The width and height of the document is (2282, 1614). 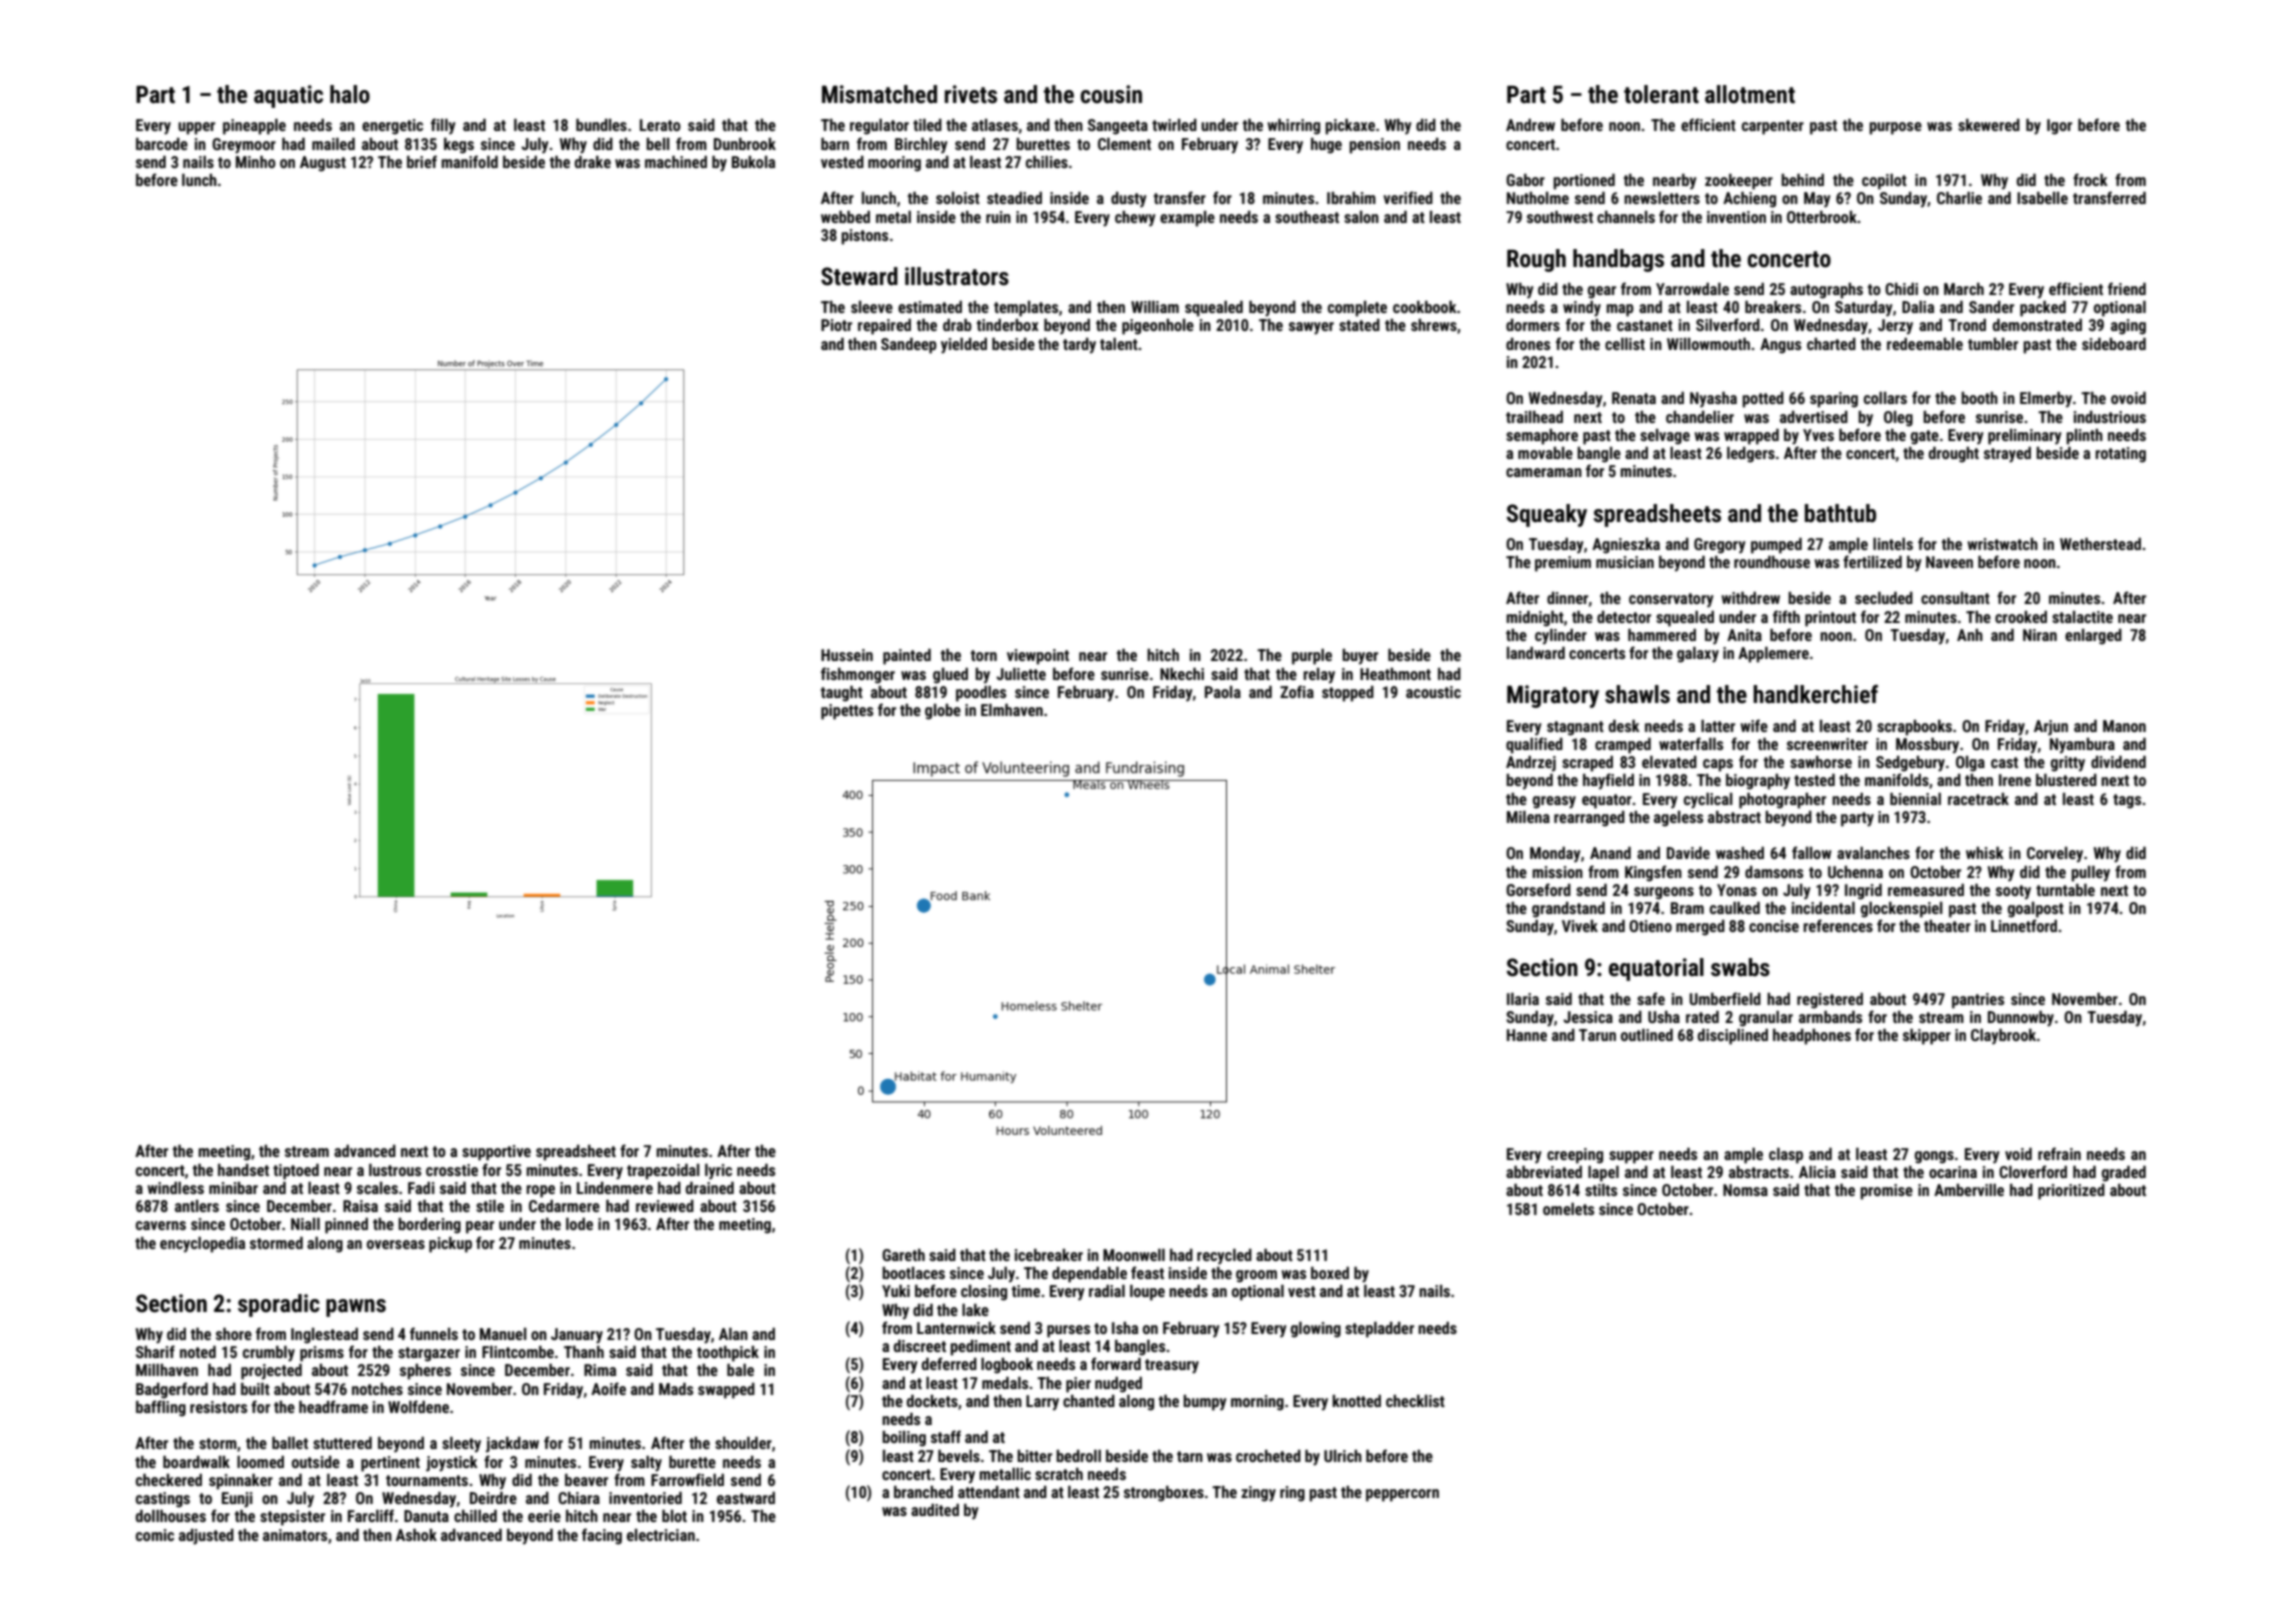 I want to click on pipettes, so click(x=847, y=712).
